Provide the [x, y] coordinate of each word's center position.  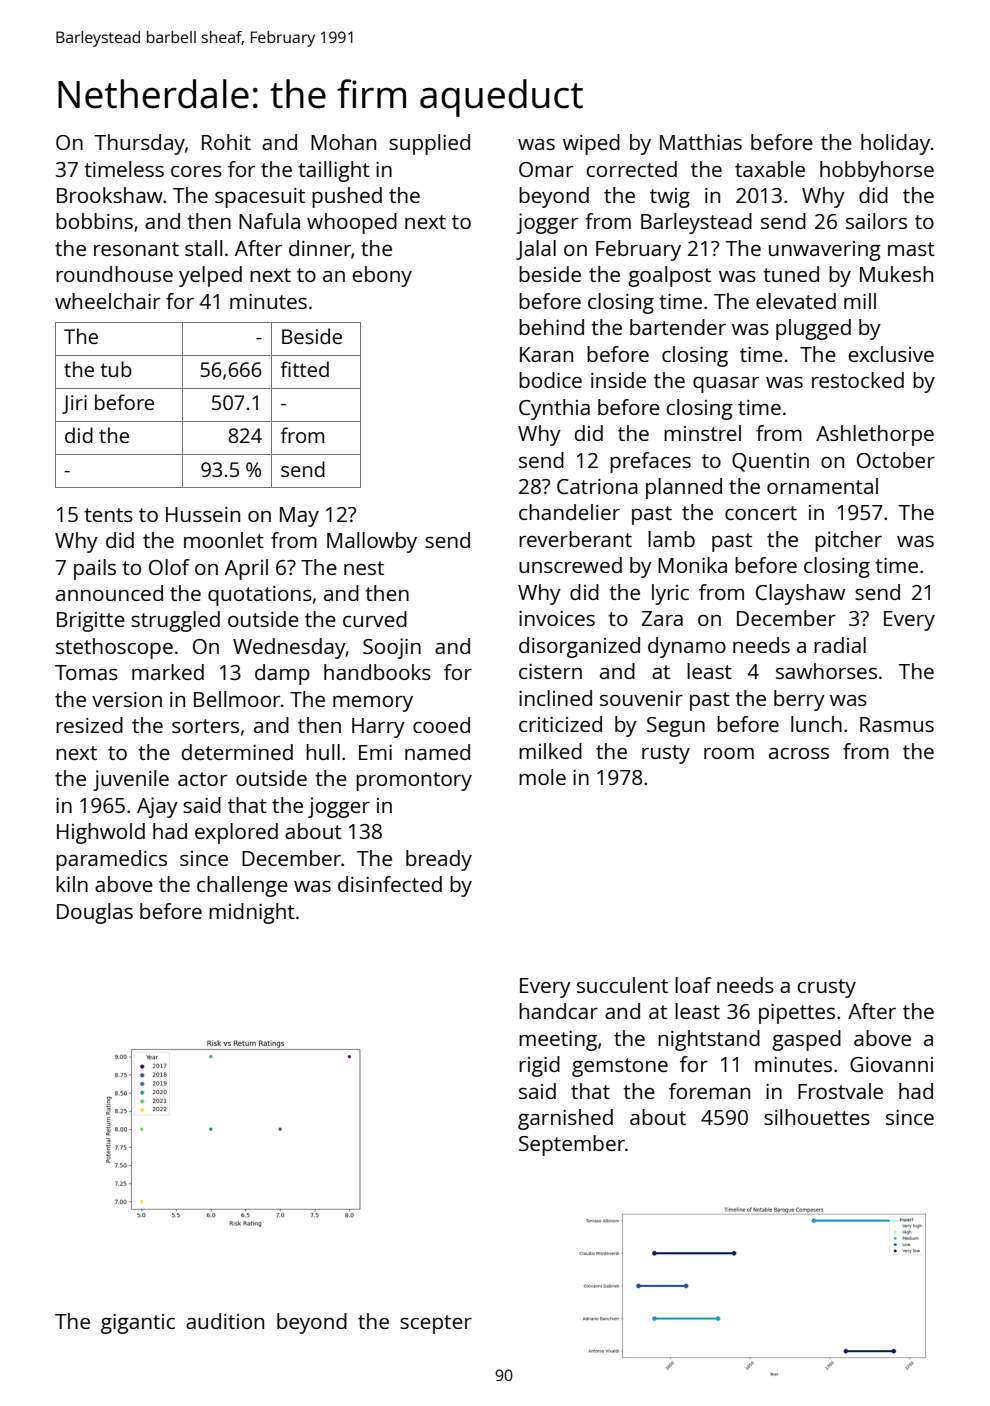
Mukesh [896, 274]
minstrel [702, 433]
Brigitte [91, 622]
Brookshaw [110, 195]
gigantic [138, 1324]
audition [225, 1321]
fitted [304, 369]
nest [364, 568]
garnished [565, 1119]
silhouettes [817, 1117]
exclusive [891, 354]
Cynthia [554, 409]
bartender [678, 327]
